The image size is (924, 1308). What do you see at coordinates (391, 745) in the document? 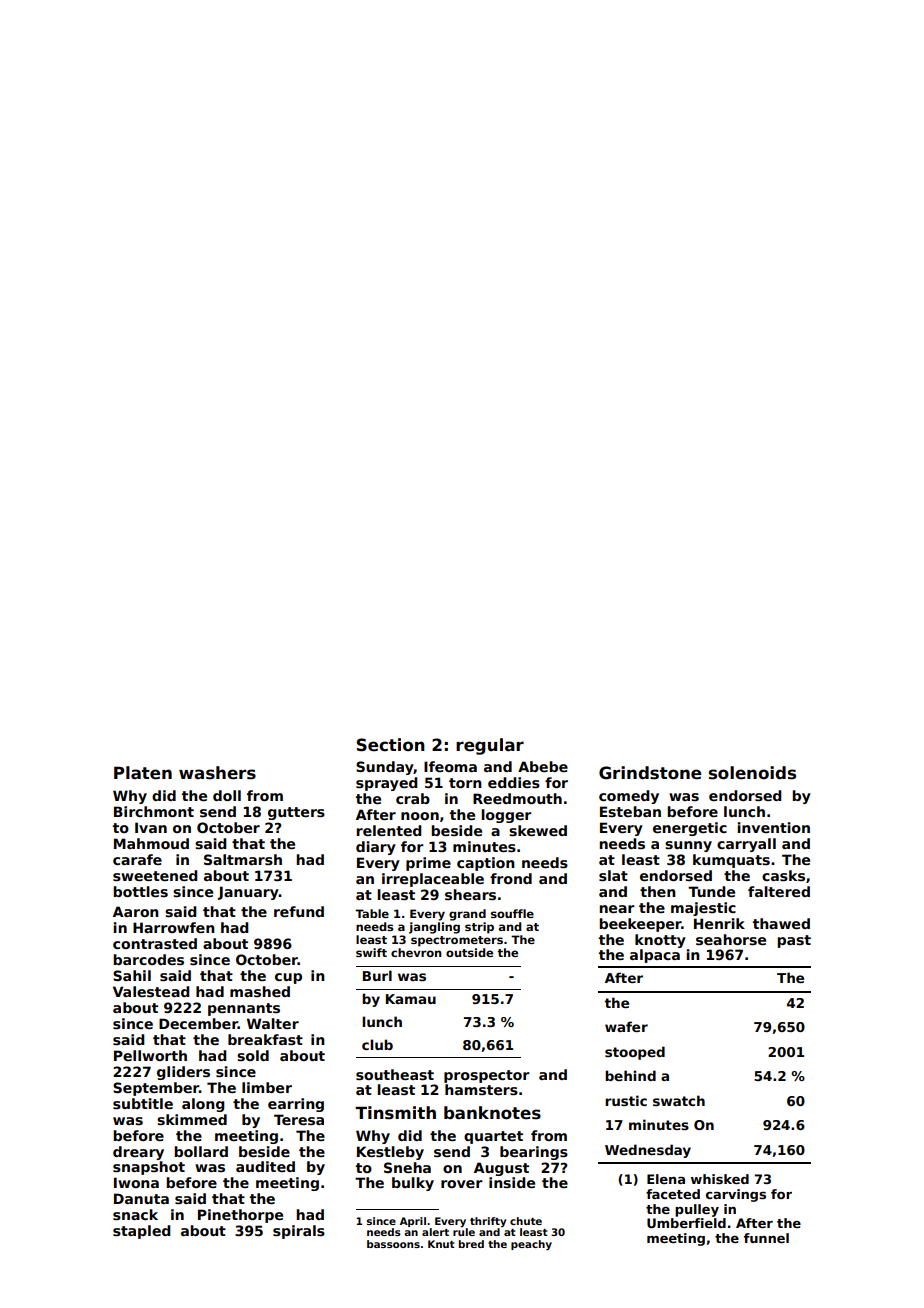
I see `Section` at bounding box center [391, 745].
